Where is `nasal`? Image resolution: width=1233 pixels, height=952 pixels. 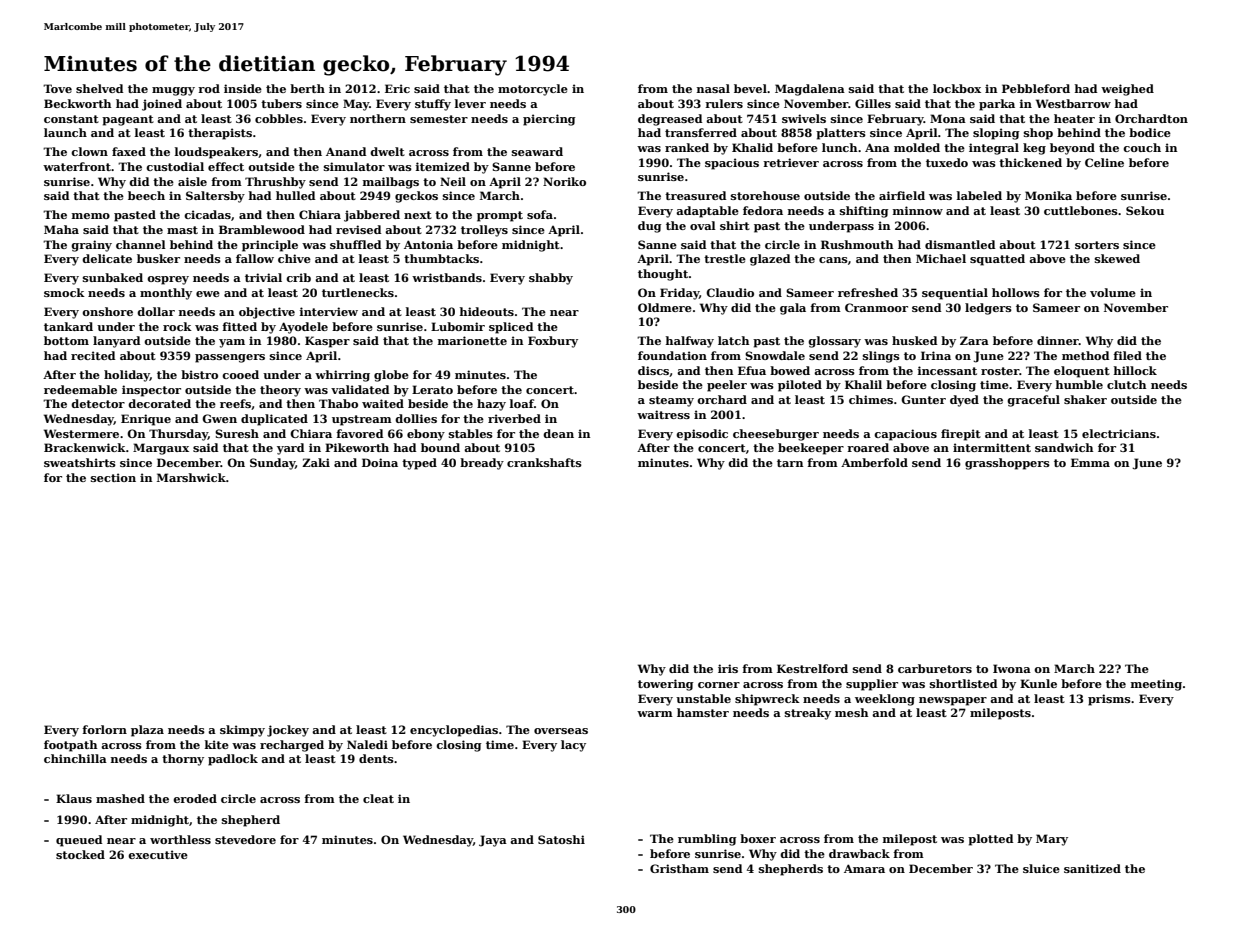
nasal is located at coordinates (713, 88).
